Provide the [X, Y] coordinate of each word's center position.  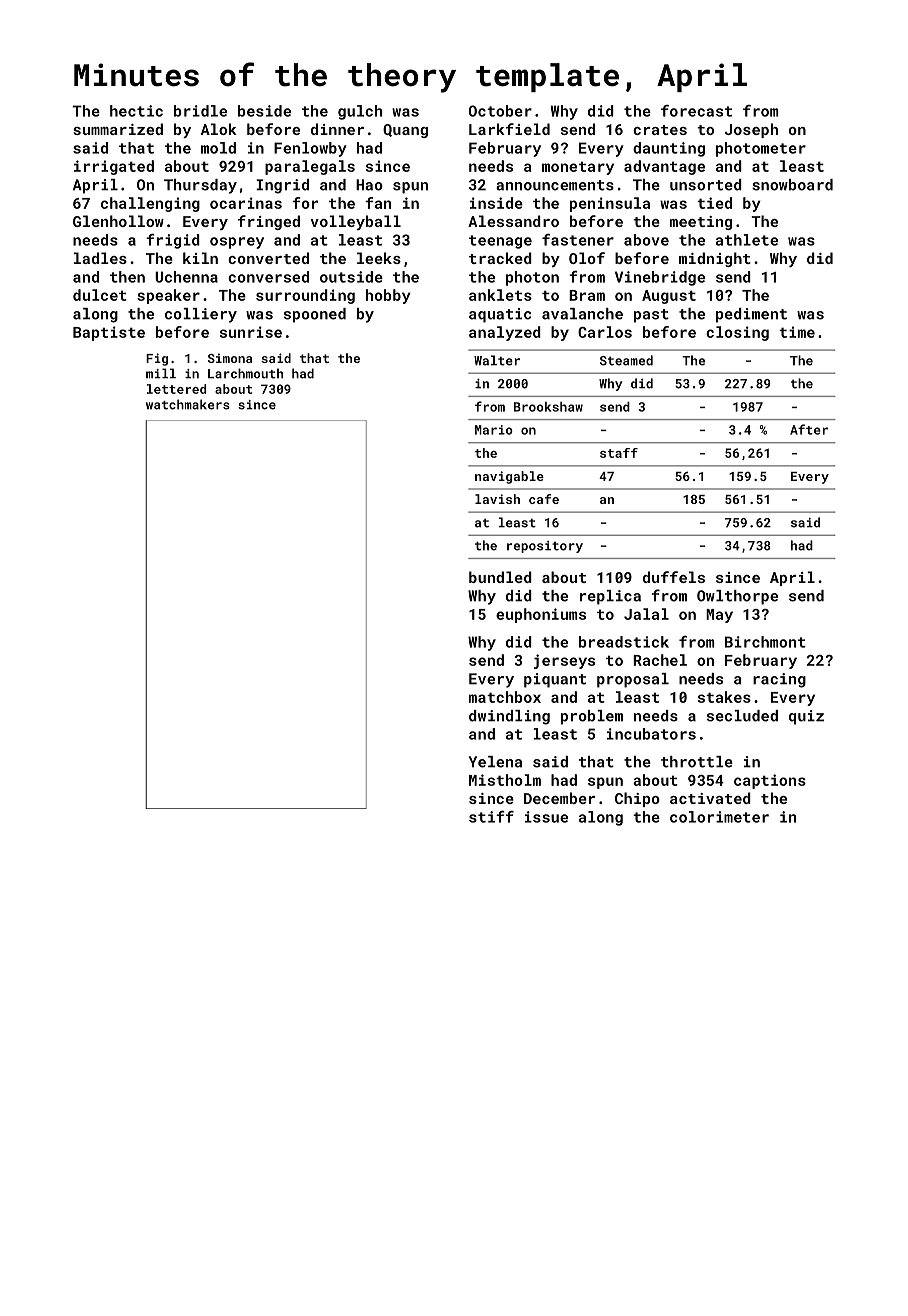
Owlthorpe [737, 597]
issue [546, 817]
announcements [555, 185]
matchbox [505, 697]
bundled [500, 577]
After [809, 429]
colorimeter [719, 817]
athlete [747, 240]
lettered [176, 389]
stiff [491, 817]
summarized [118, 129]
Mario [494, 430]
